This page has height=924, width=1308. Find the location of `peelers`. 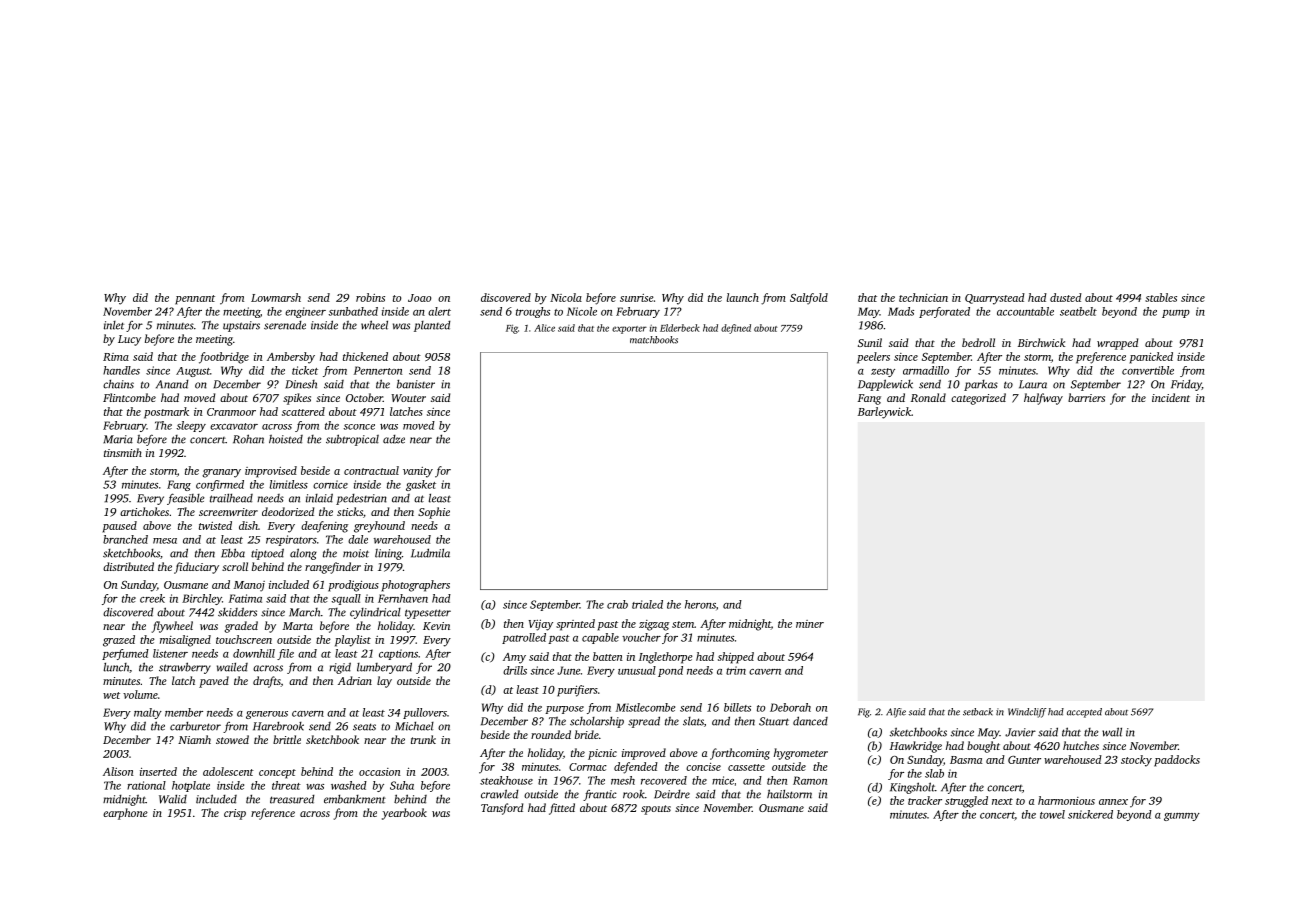

peelers is located at coordinates (873, 358).
